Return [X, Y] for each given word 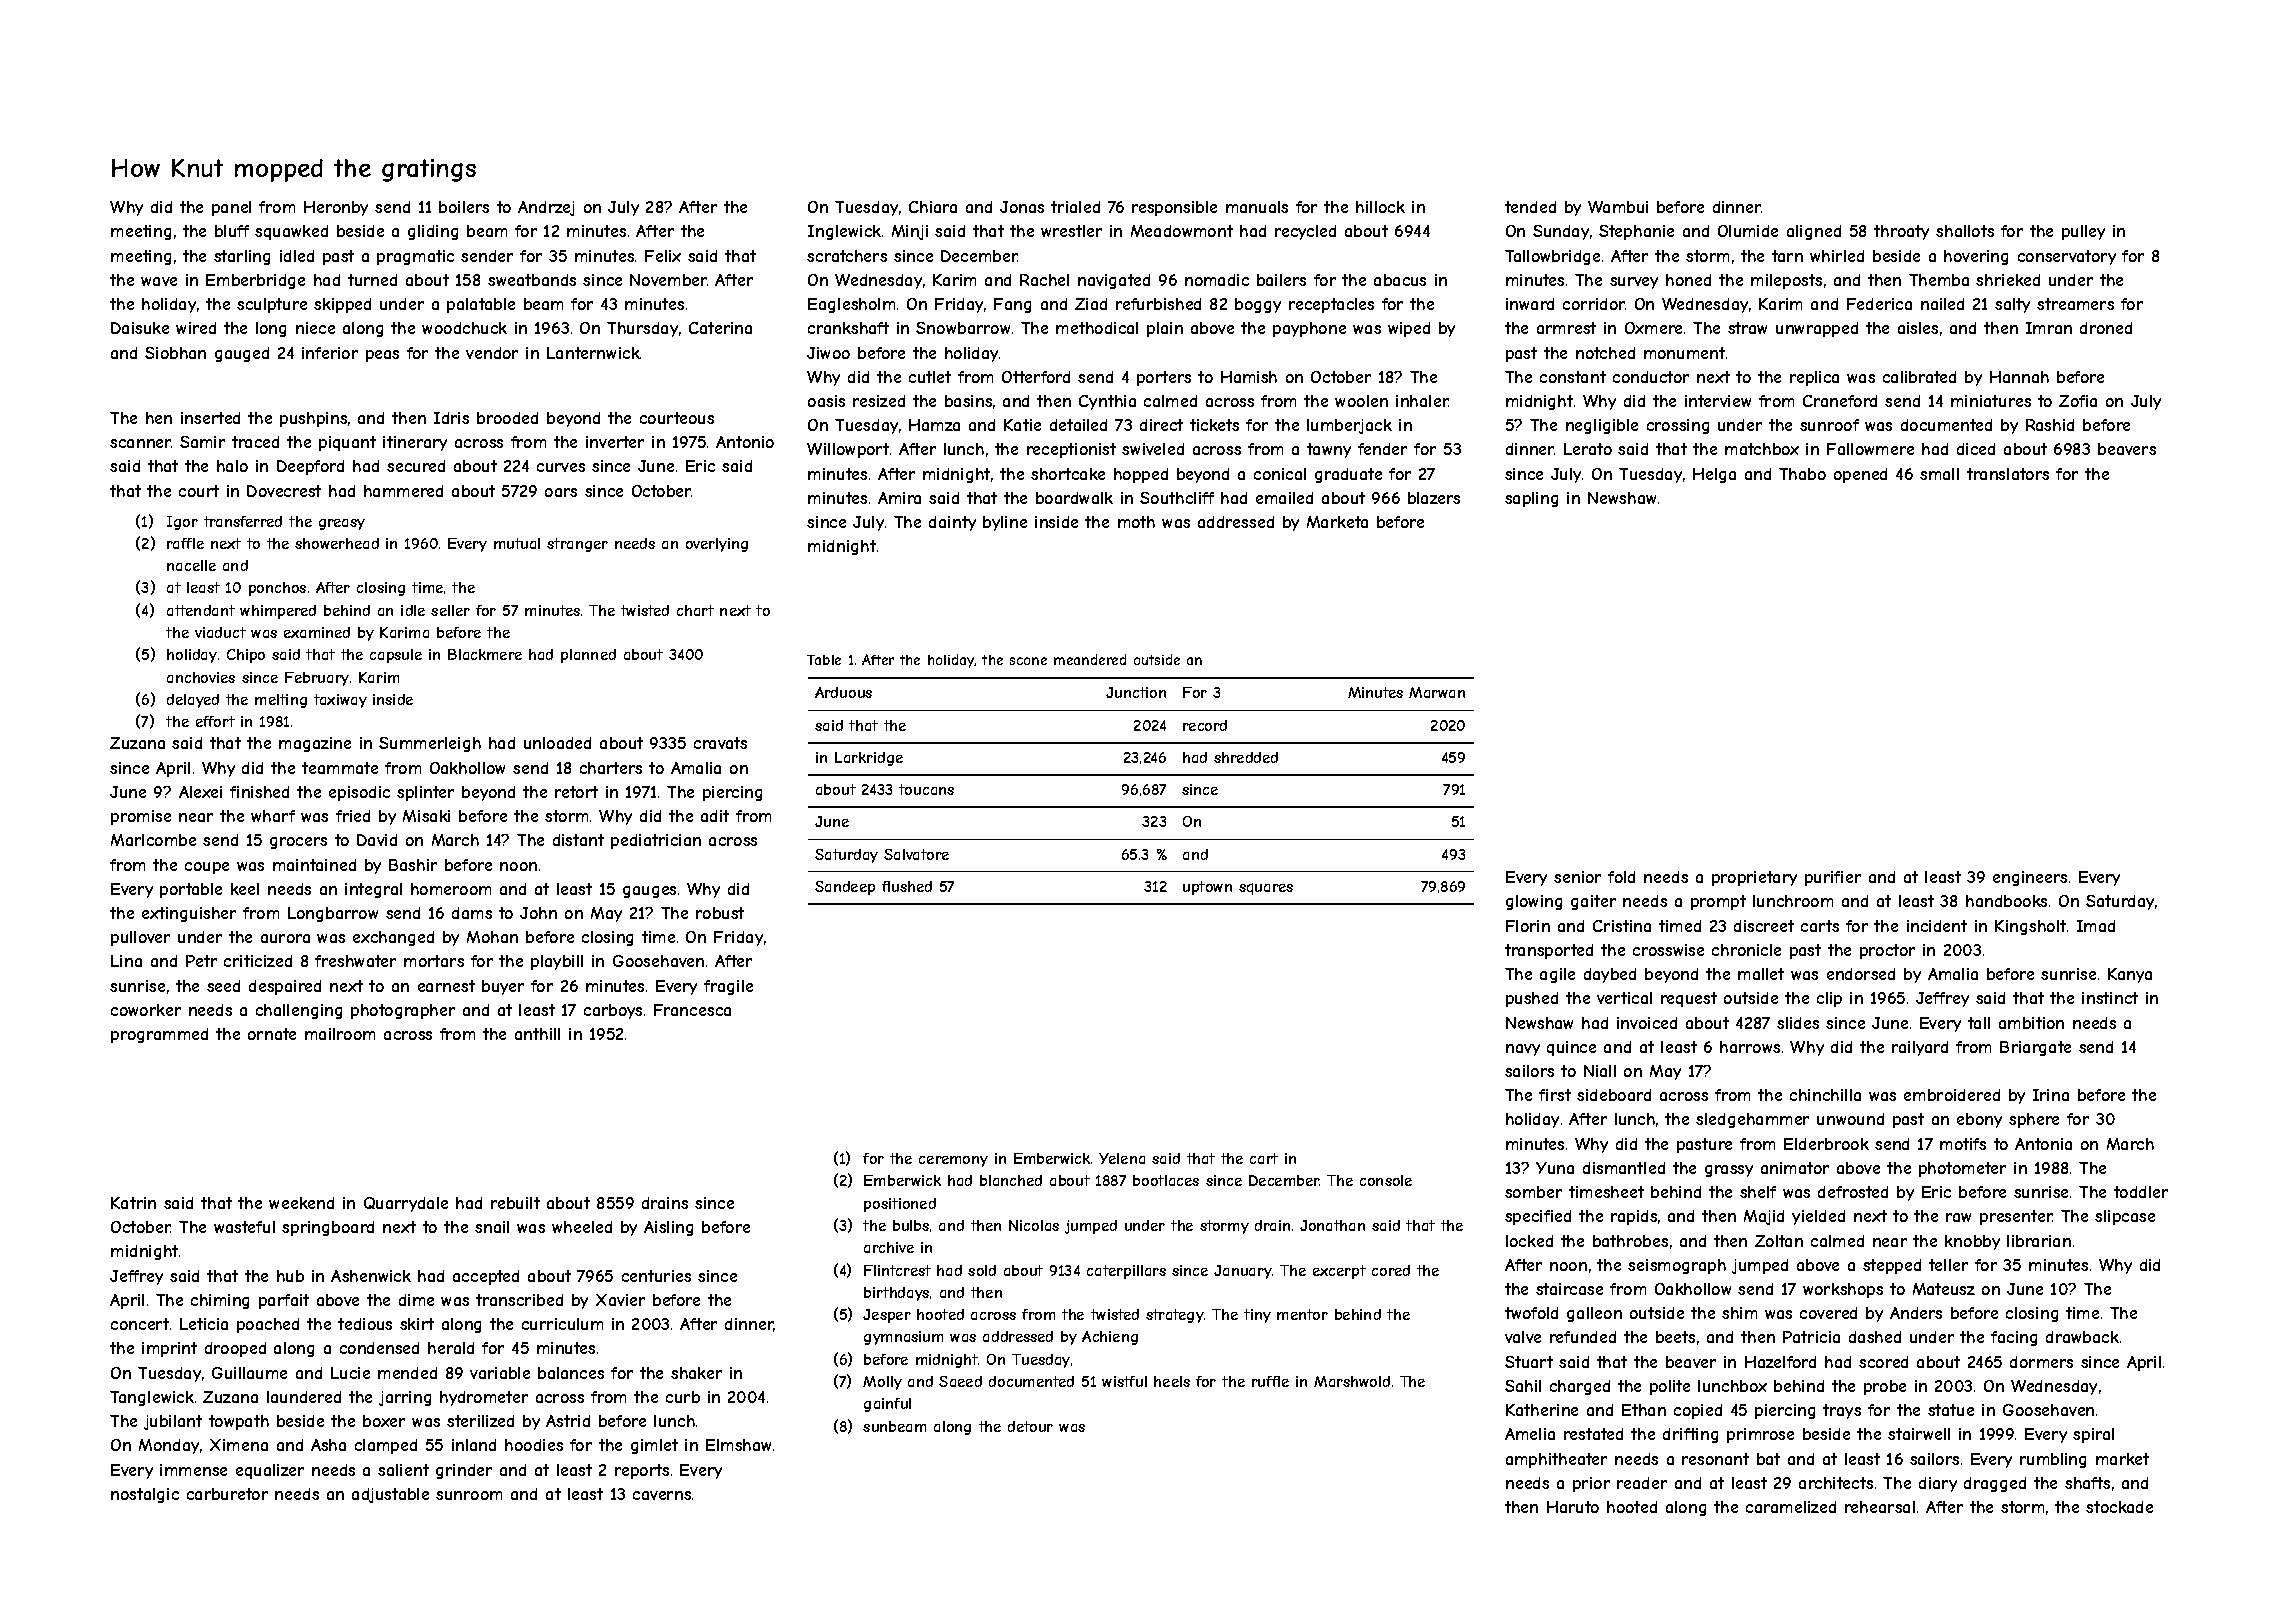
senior [1577, 877]
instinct [2110, 998]
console [1386, 1180]
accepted [486, 1277]
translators [2008, 474]
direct [1161, 425]
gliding [433, 232]
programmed [159, 1035]
